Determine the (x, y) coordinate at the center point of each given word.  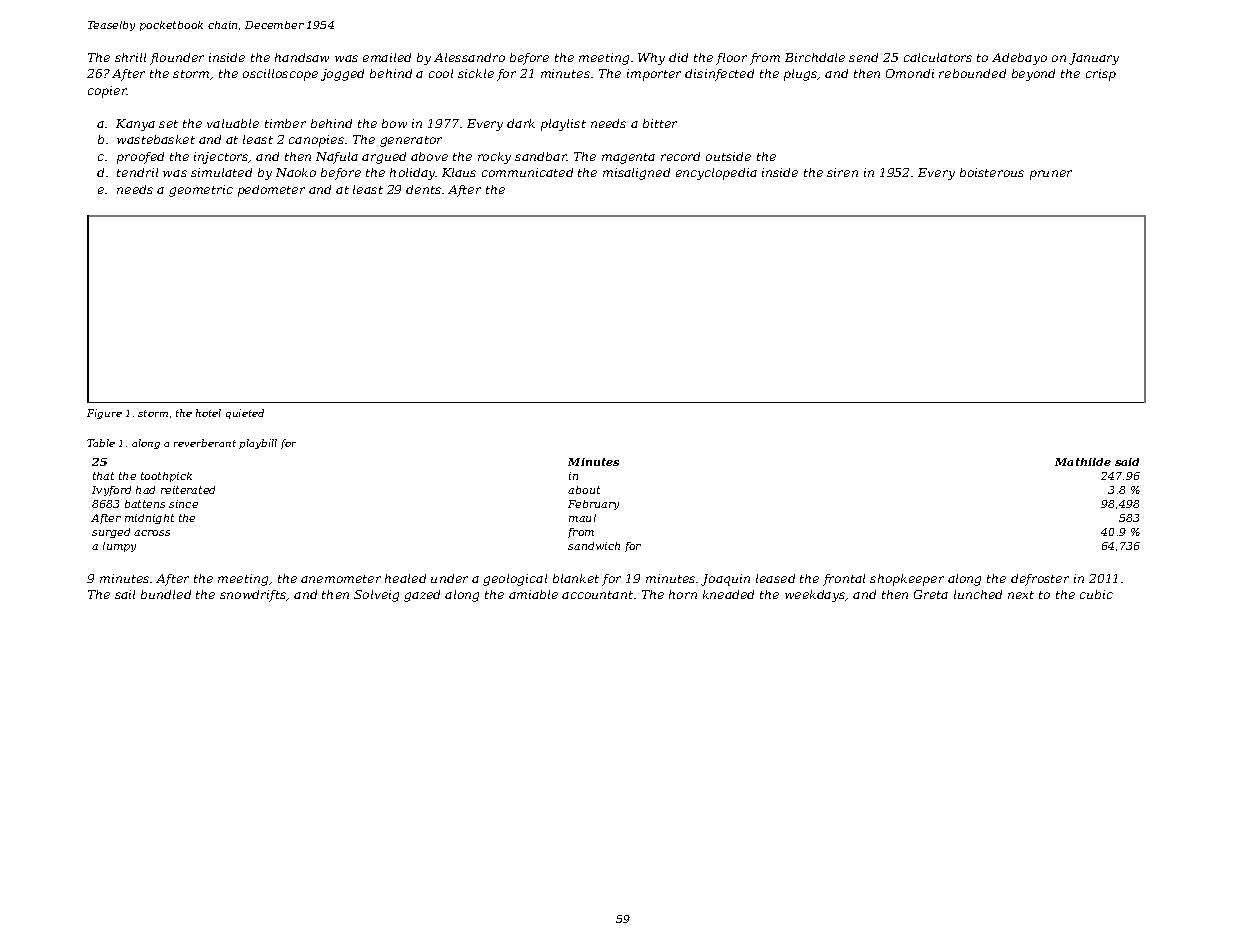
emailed (387, 57)
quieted (245, 414)
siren (842, 172)
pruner (1051, 175)
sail (125, 594)
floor (731, 59)
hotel (208, 413)
